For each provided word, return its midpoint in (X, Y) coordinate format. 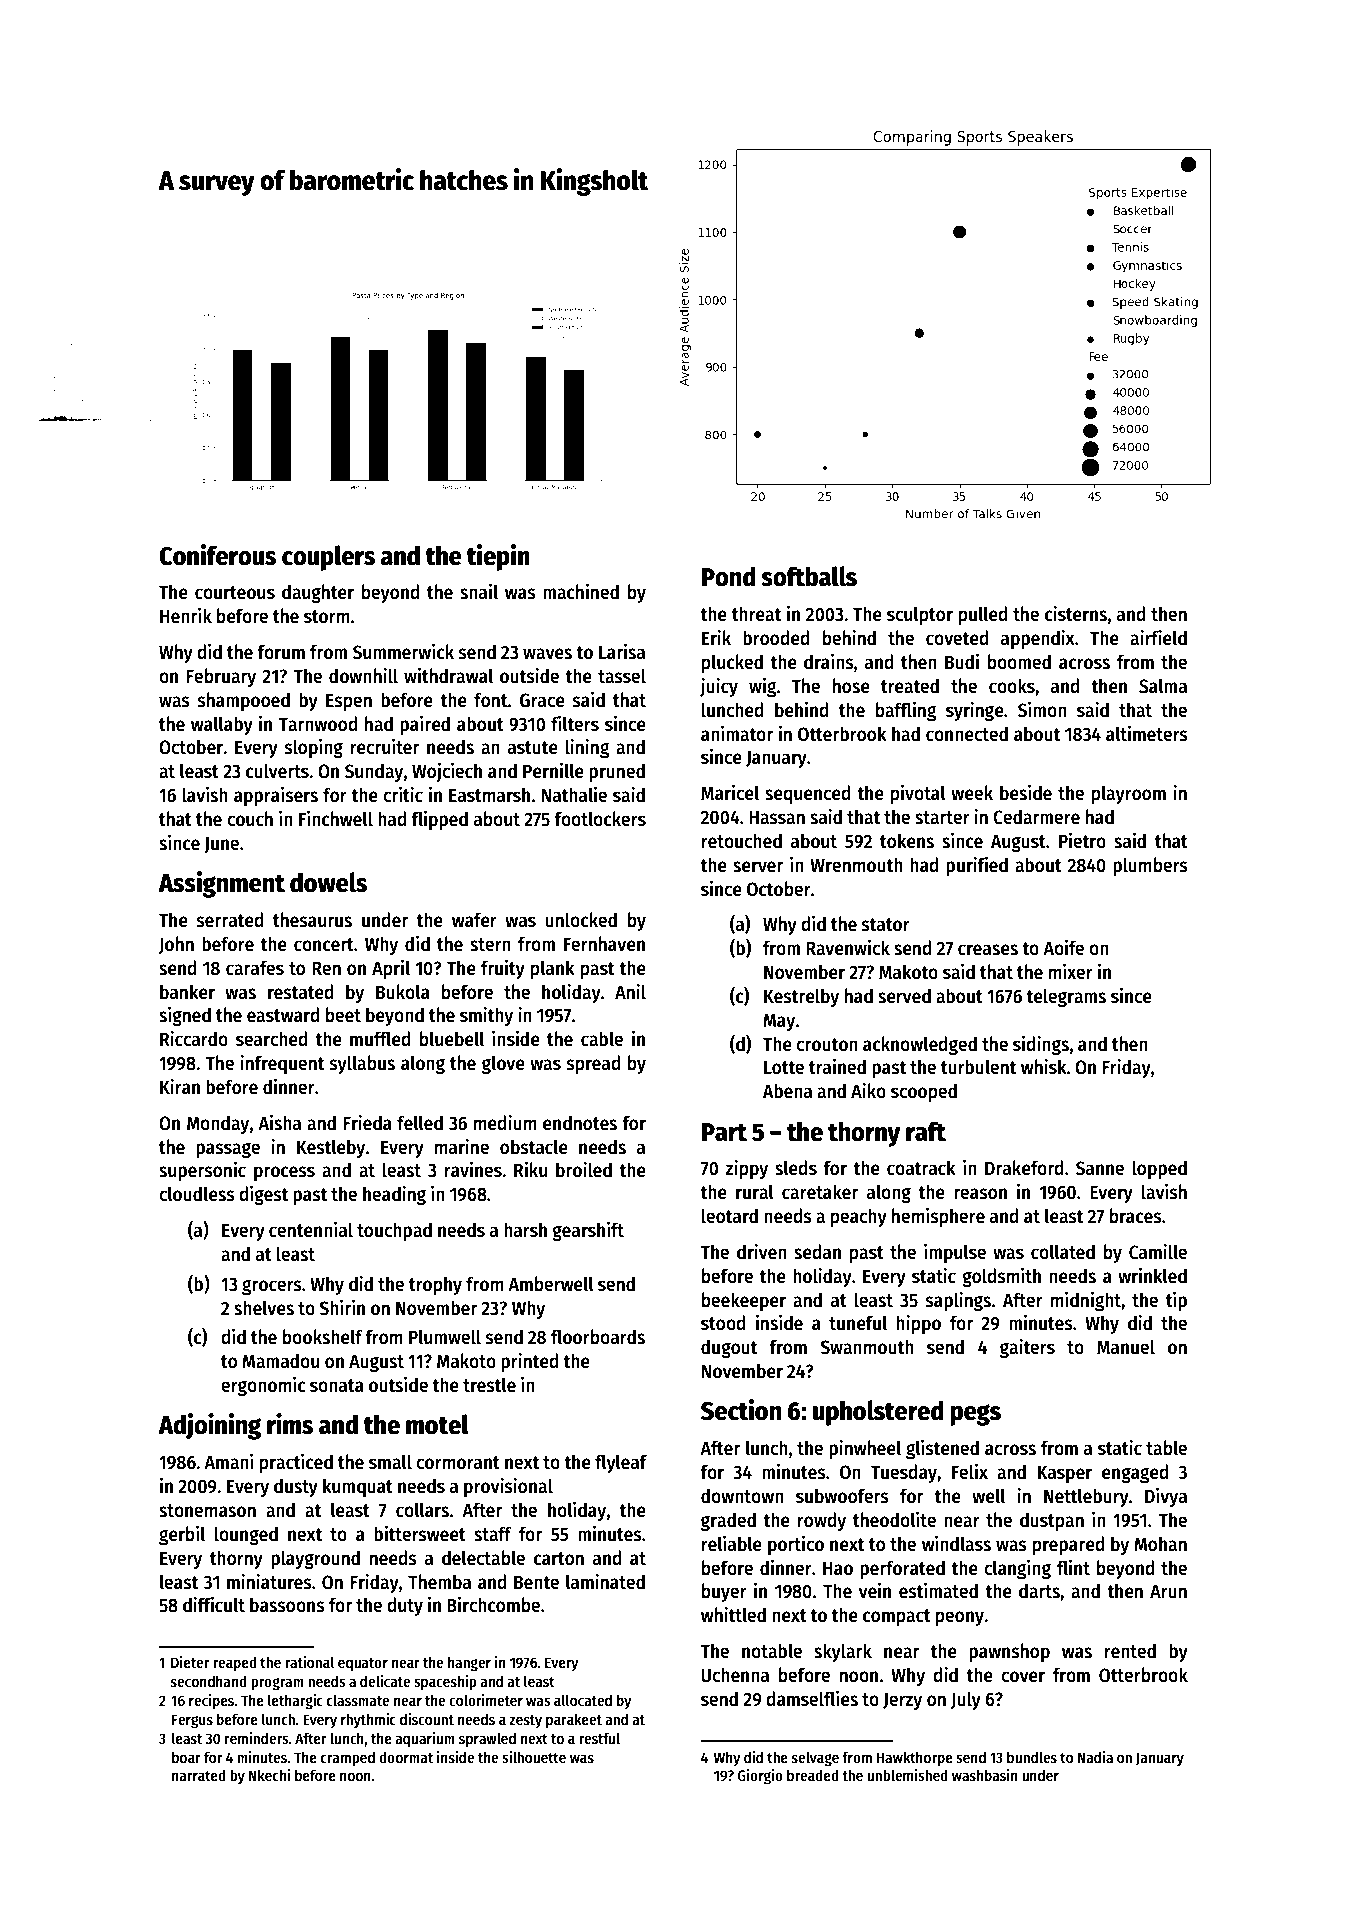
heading (394, 1195)
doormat (406, 1757)
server (758, 867)
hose (851, 686)
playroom (1129, 794)
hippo (918, 1324)
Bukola (403, 992)
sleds (796, 1168)
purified (977, 866)
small (390, 1462)
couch (250, 819)
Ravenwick (848, 947)
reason (980, 1194)
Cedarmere (1036, 817)
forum (281, 652)
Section (741, 1410)
